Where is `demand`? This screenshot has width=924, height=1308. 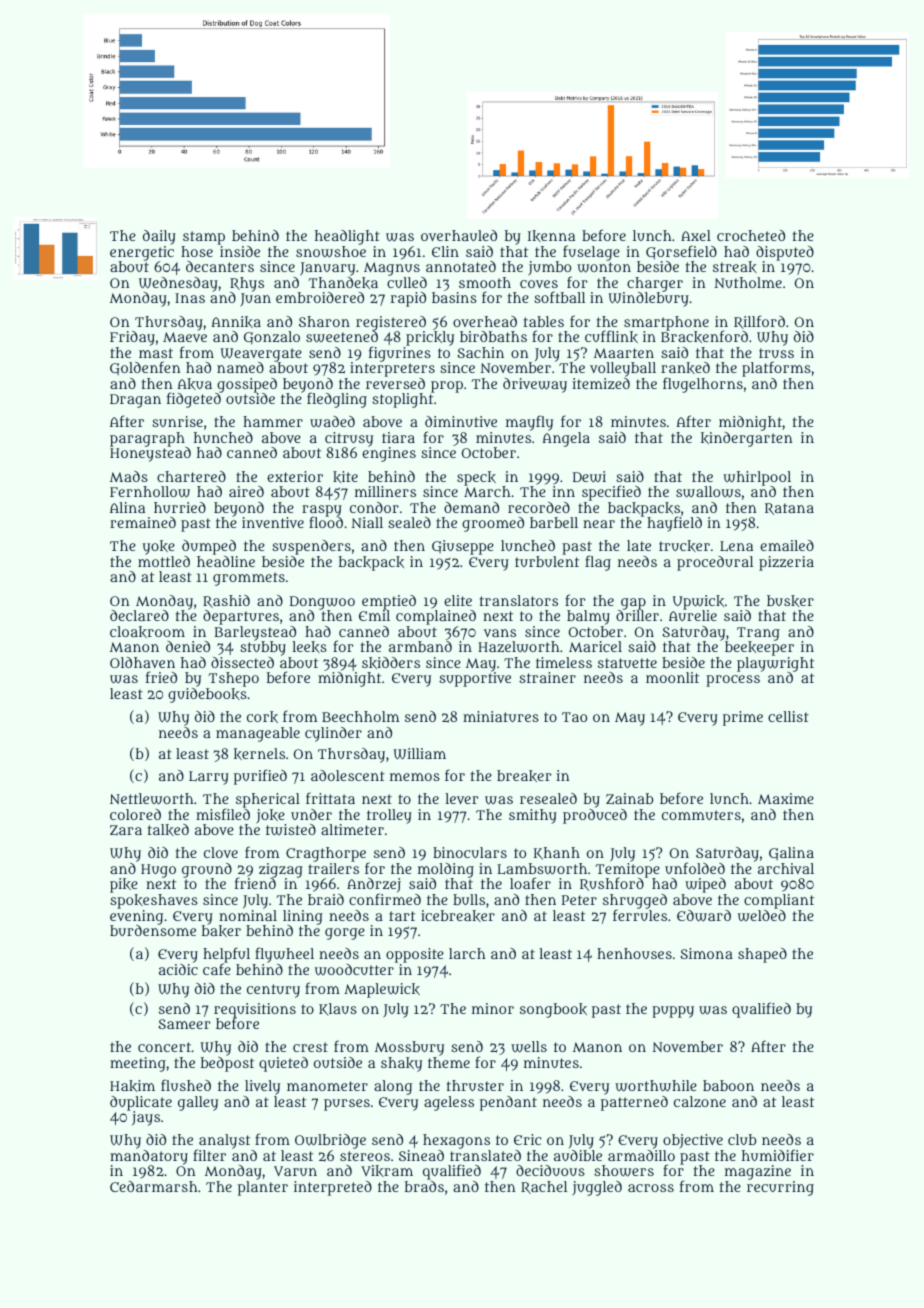 demand is located at coordinates (471, 507).
